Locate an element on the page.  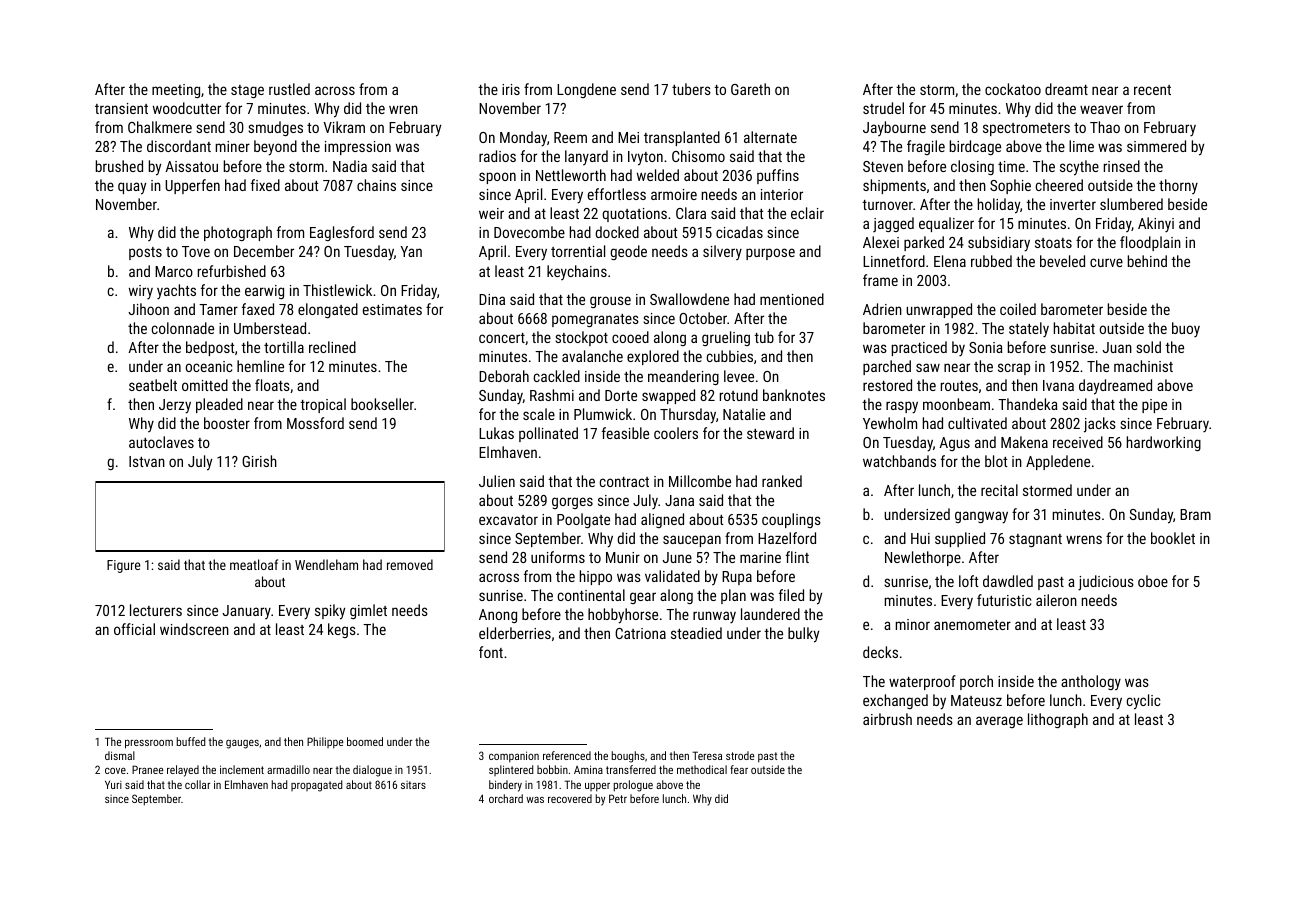
Petr is located at coordinates (618, 798).
